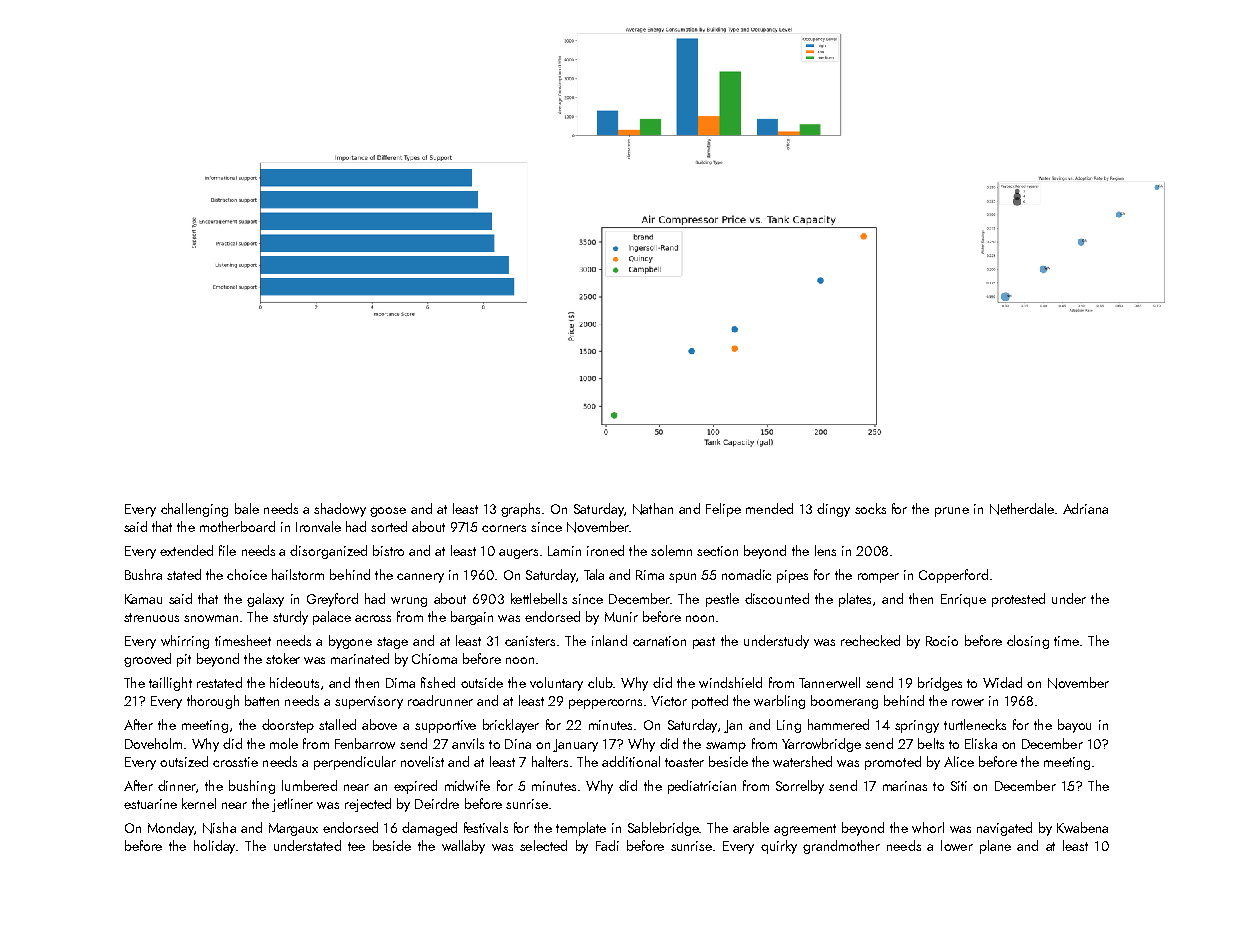 Image resolution: width=1233 pixels, height=952 pixels. What do you see at coordinates (283, 658) in the page?
I see `stoker` at bounding box center [283, 658].
